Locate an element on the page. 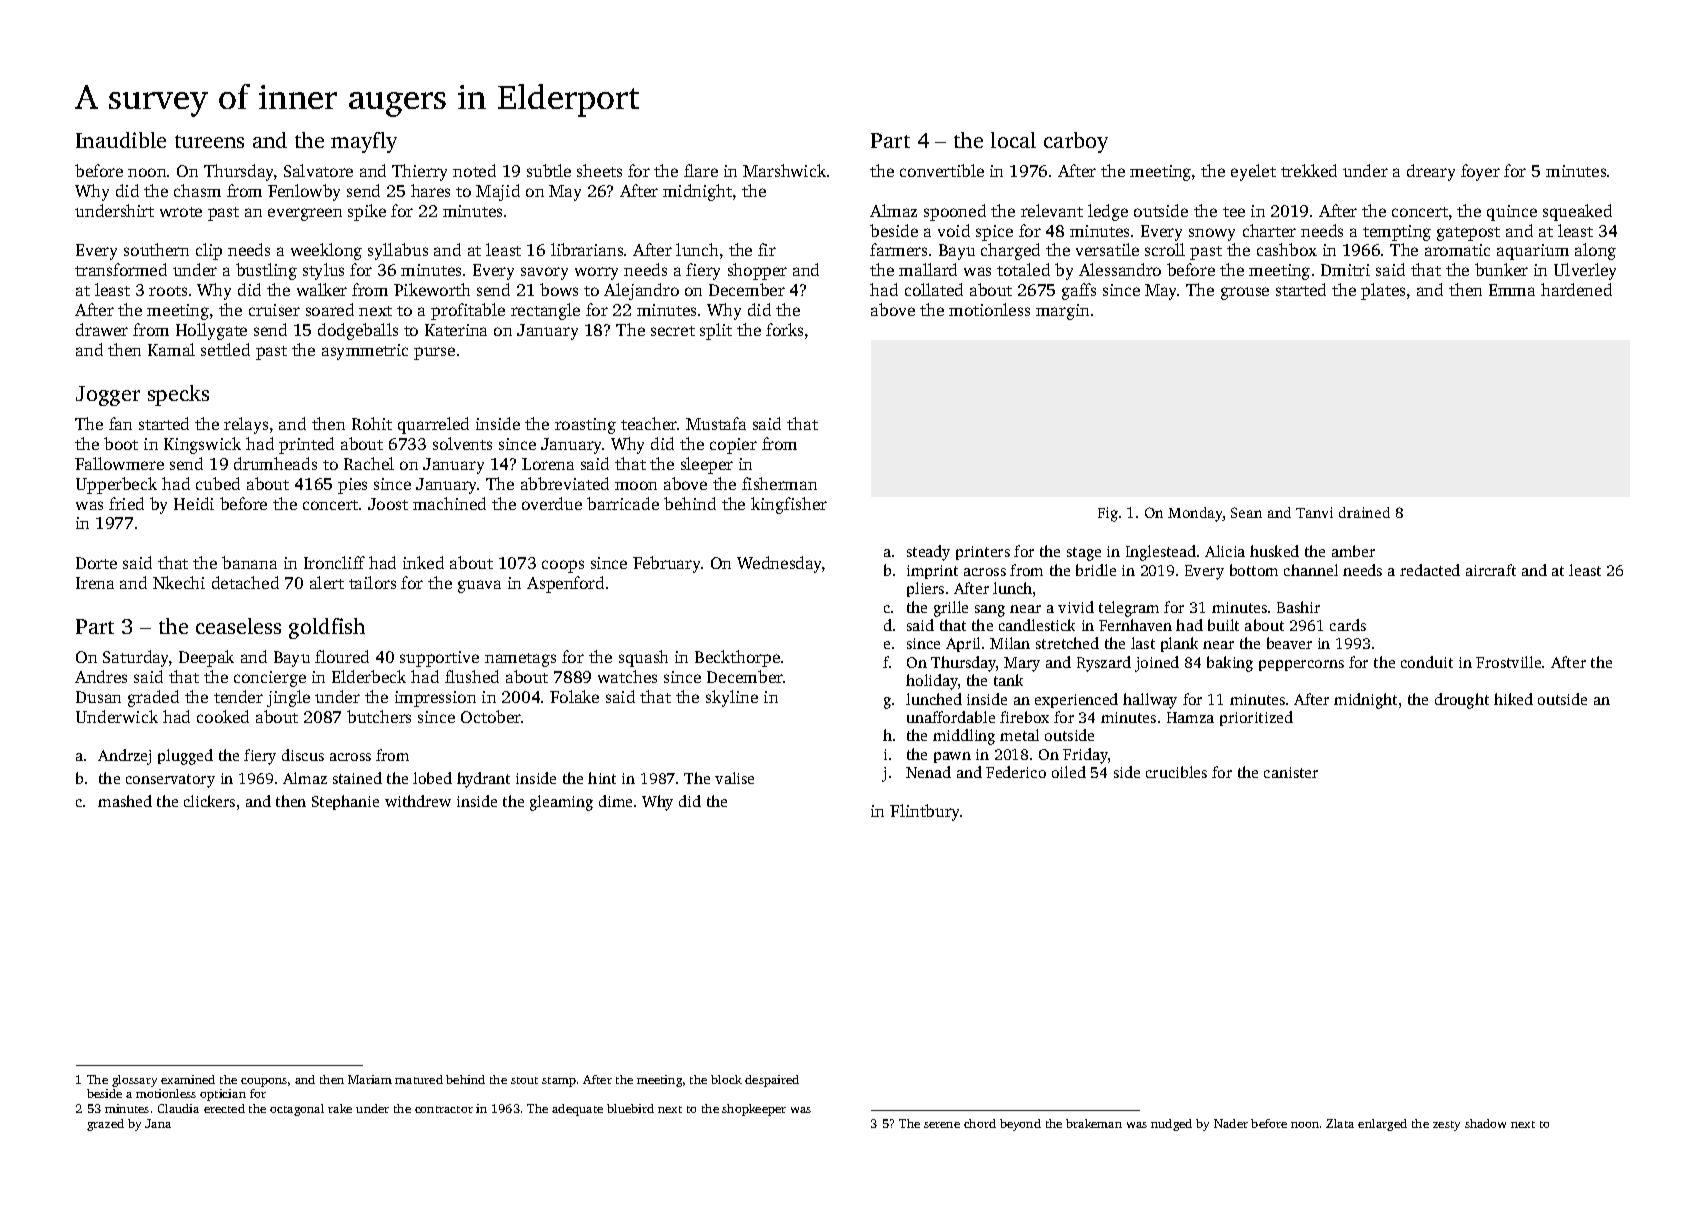 The height and width of the page is (1206, 1706). roots is located at coordinates (168, 291).
